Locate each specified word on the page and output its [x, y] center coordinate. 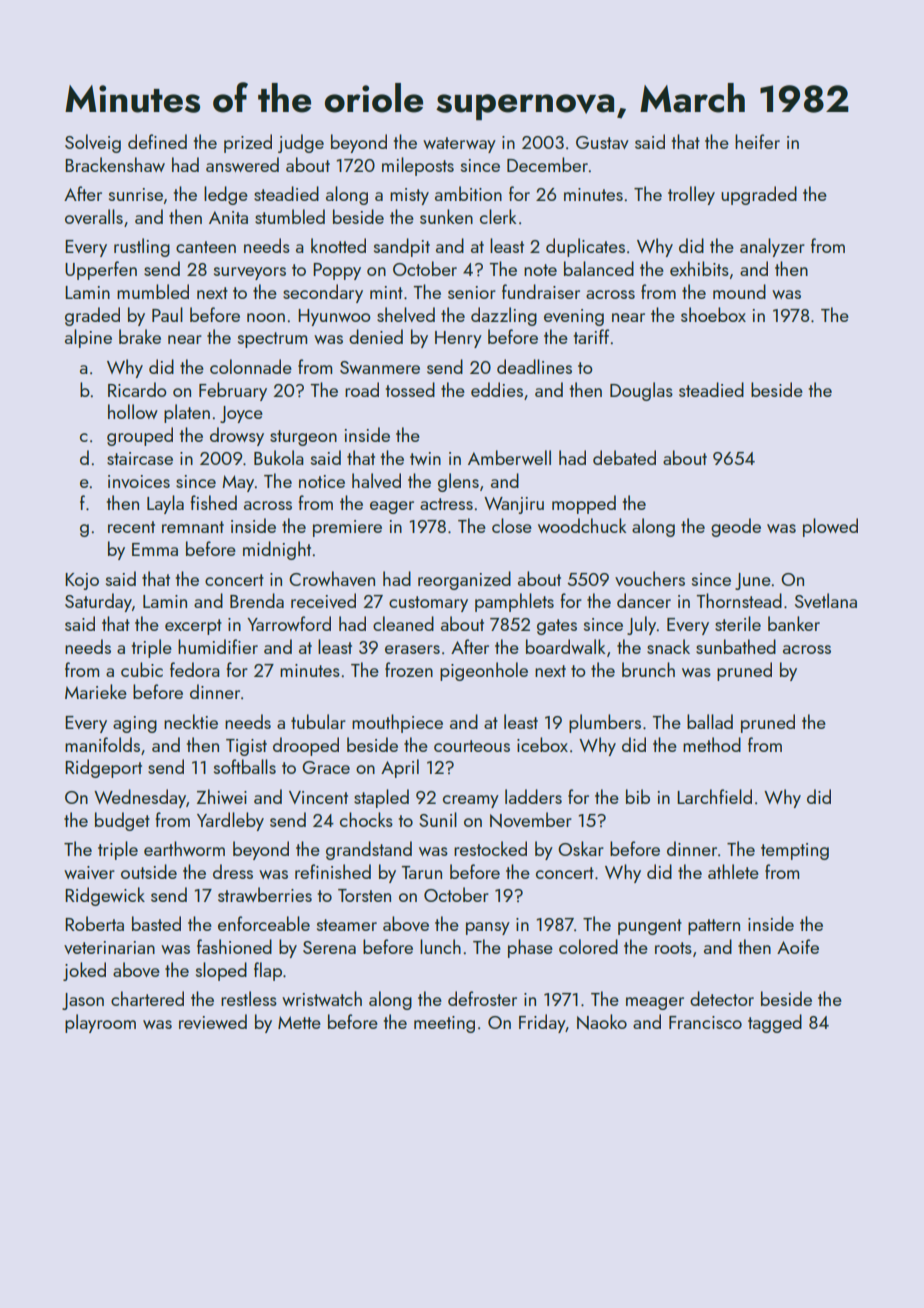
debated [624, 457]
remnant [193, 527]
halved [376, 480]
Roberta [94, 923]
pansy [488, 928]
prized [248, 143]
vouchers [650, 578]
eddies [497, 389]
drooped [306, 746]
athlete [733, 871]
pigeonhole [484, 671]
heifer [757, 141]
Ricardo [137, 389]
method [712, 744]
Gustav [602, 142]
